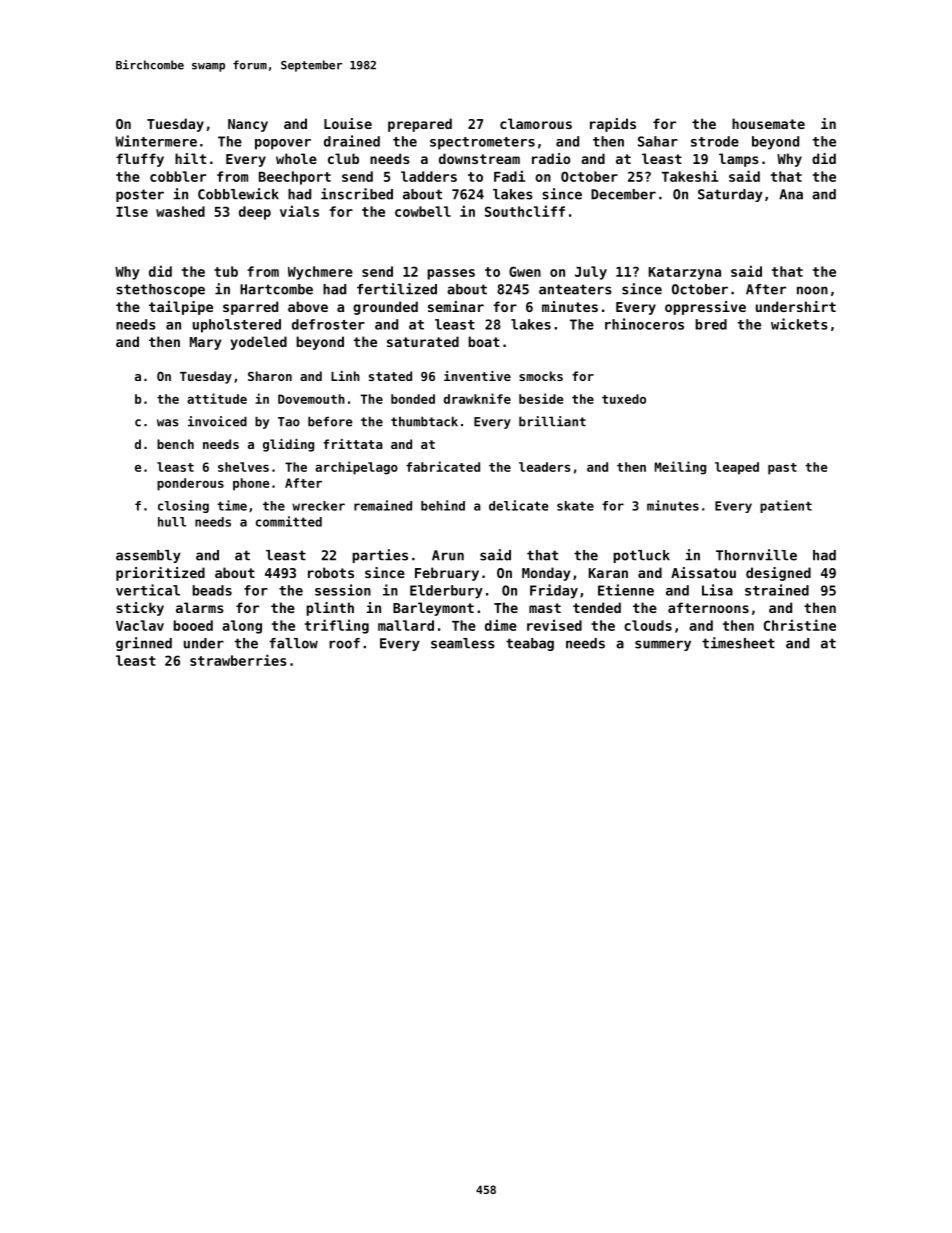 The image size is (952, 1233). Describe the element at coordinates (791, 194) in the screenshot. I see `Ana` at that location.
